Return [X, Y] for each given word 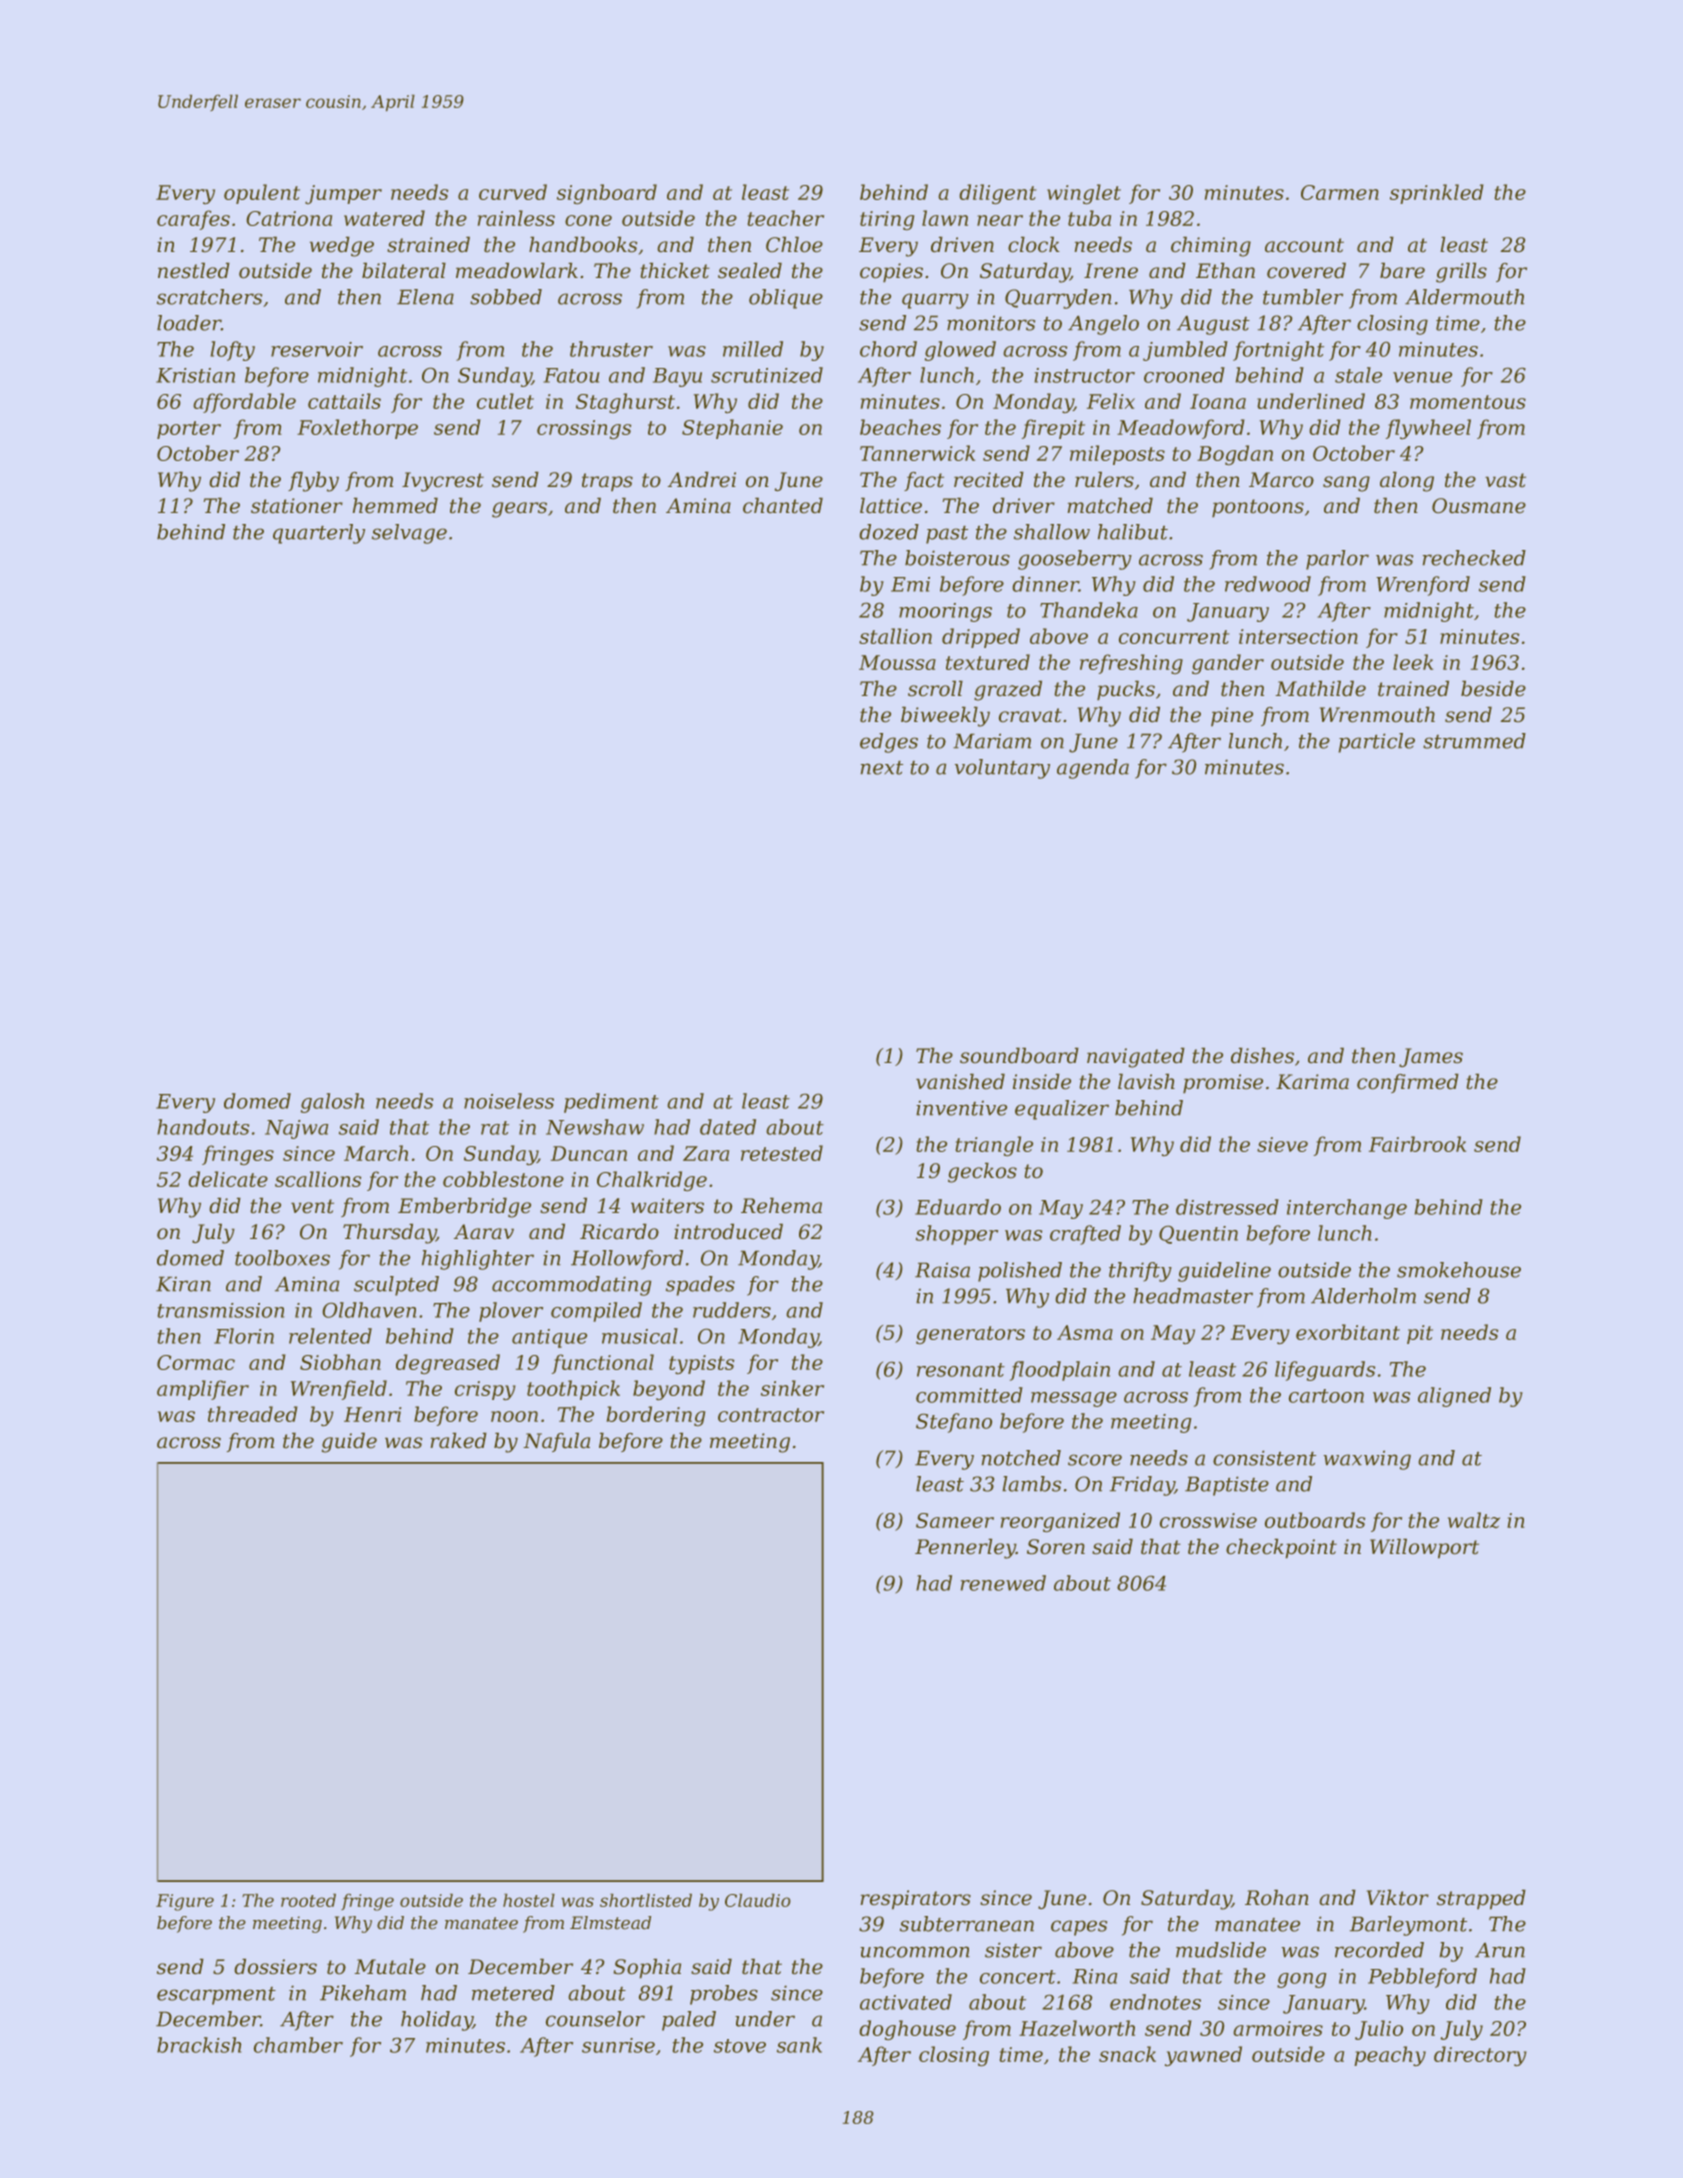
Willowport [1424, 1548]
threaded [253, 1414]
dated [728, 1127]
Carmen [1340, 192]
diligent [998, 194]
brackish [199, 2045]
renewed [1003, 1583]
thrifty [1140, 1272]
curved [513, 192]
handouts [203, 1127]
